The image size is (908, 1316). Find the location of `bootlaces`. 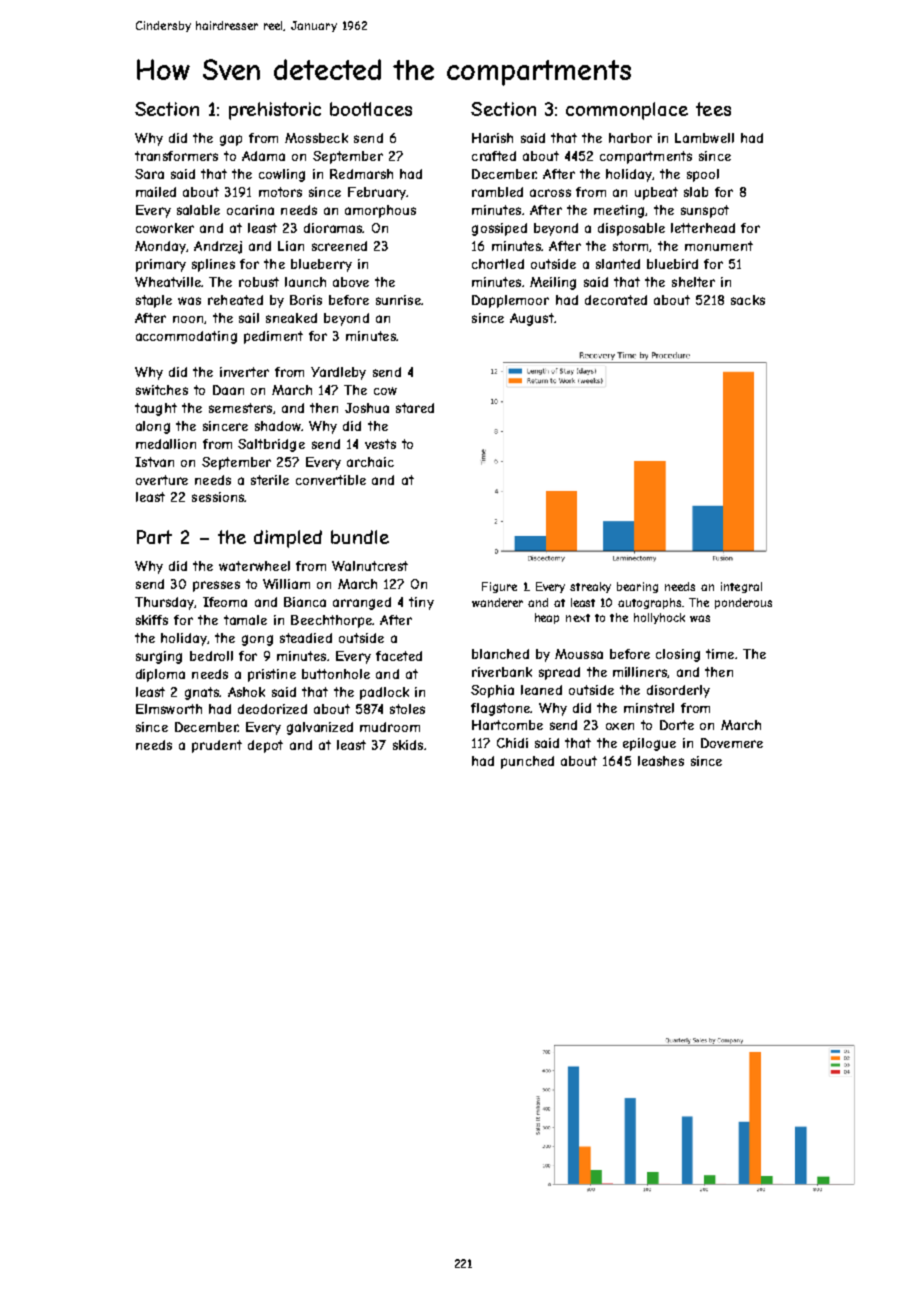

bootlaces is located at coordinates (371, 109).
